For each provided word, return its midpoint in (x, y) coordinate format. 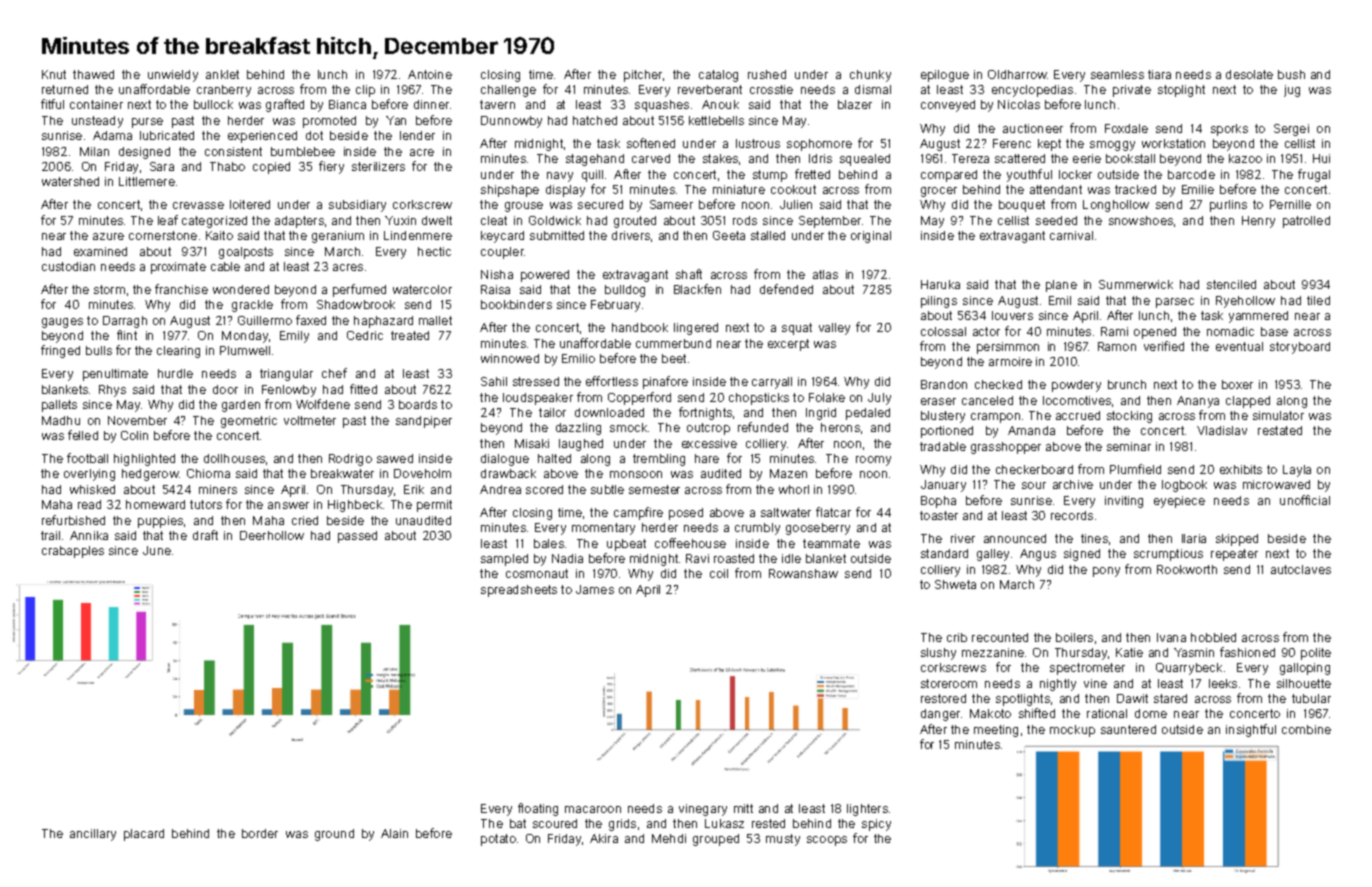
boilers (1074, 637)
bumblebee (303, 151)
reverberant (710, 89)
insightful (1251, 730)
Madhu (61, 420)
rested (768, 823)
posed (686, 514)
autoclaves (1301, 569)
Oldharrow (1017, 74)
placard (144, 835)
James (595, 589)
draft (205, 535)
